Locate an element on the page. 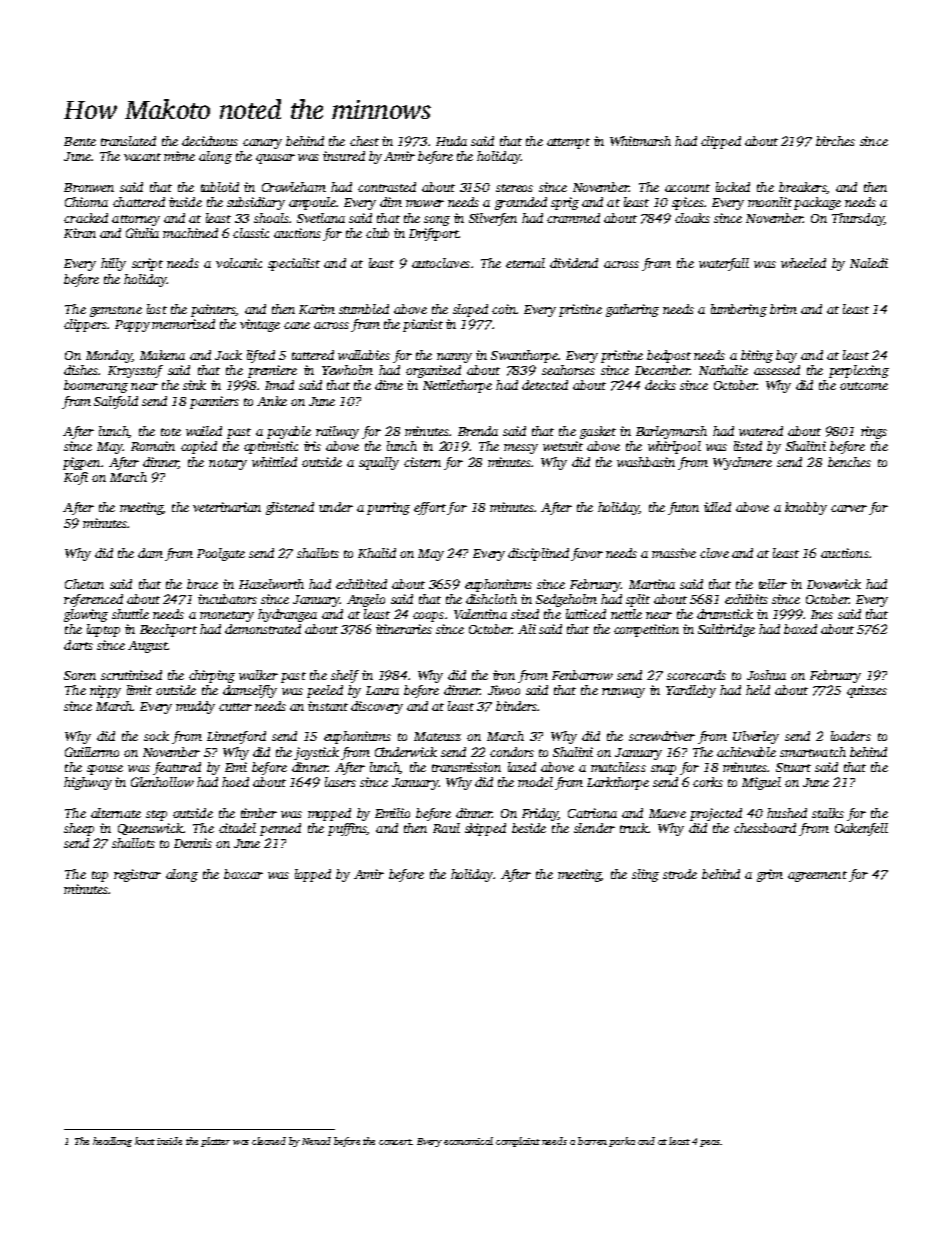 Image resolution: width=952 pixels, height=1233 pixels. detected is located at coordinates (545, 385).
